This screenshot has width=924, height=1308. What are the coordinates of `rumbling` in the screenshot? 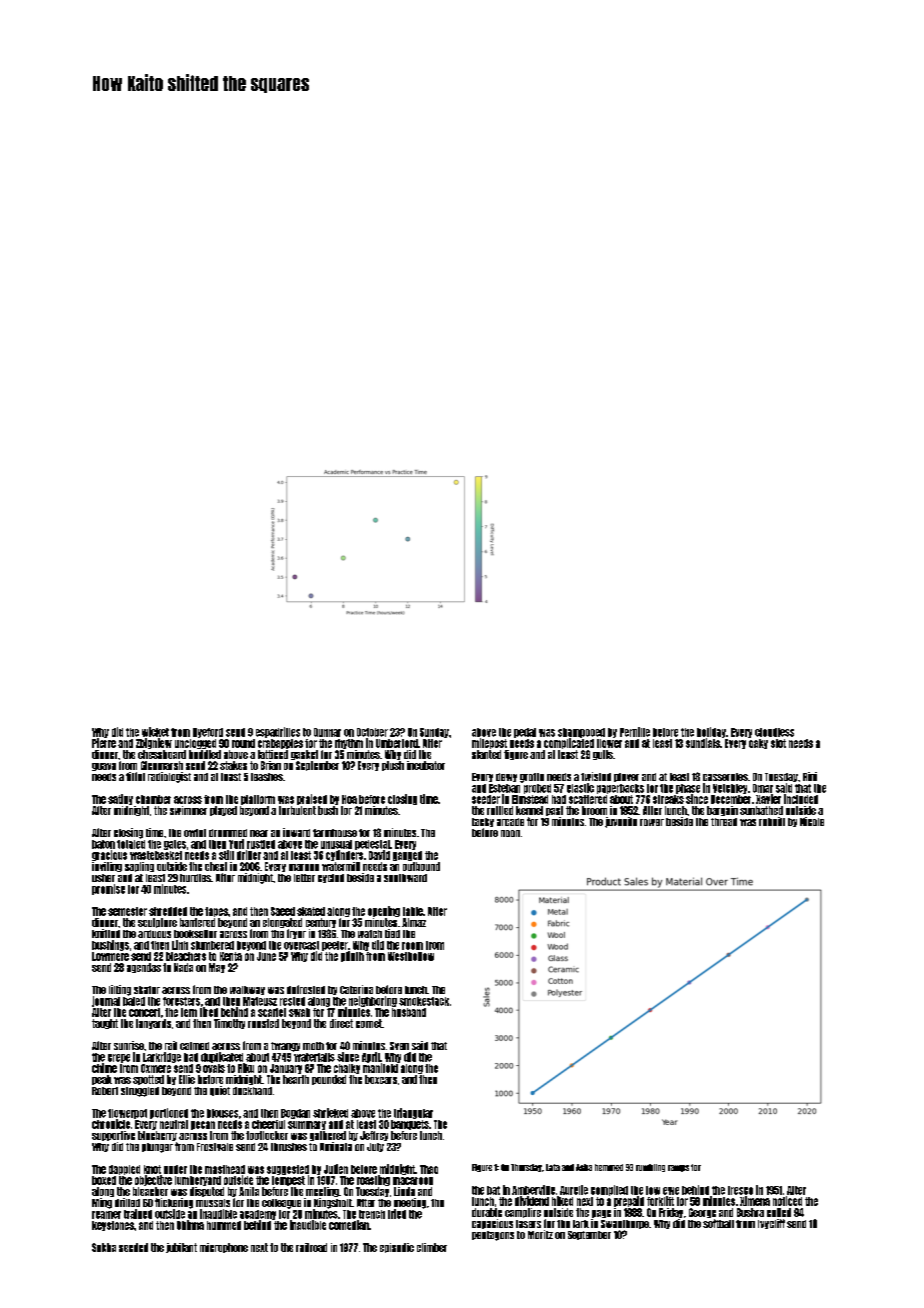 It's located at (650, 1168).
